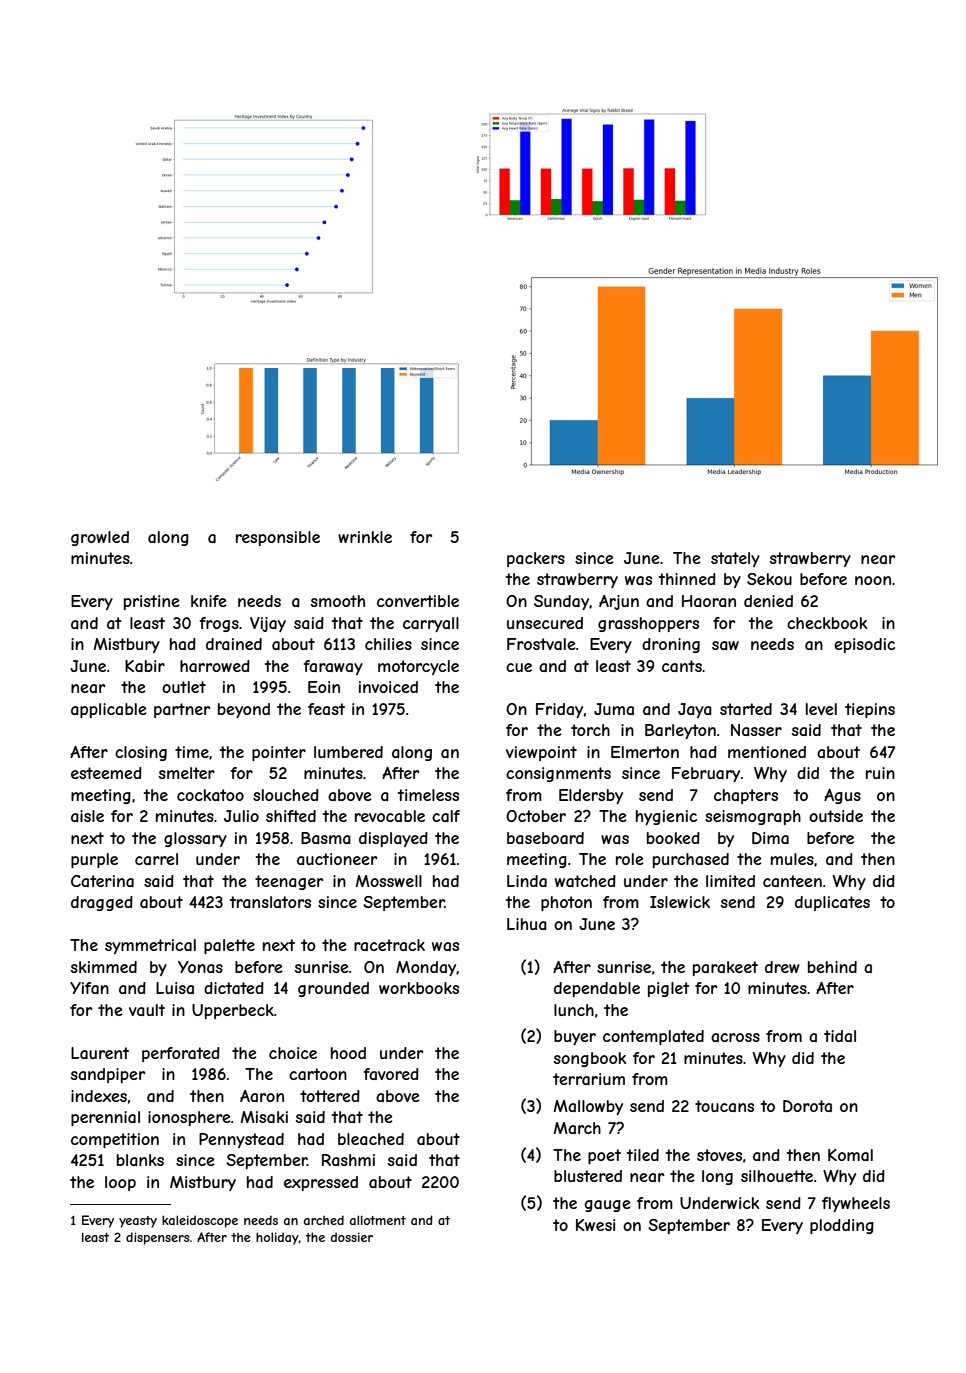 The image size is (966, 1373). What do you see at coordinates (100, 538) in the document?
I see `growled` at bounding box center [100, 538].
